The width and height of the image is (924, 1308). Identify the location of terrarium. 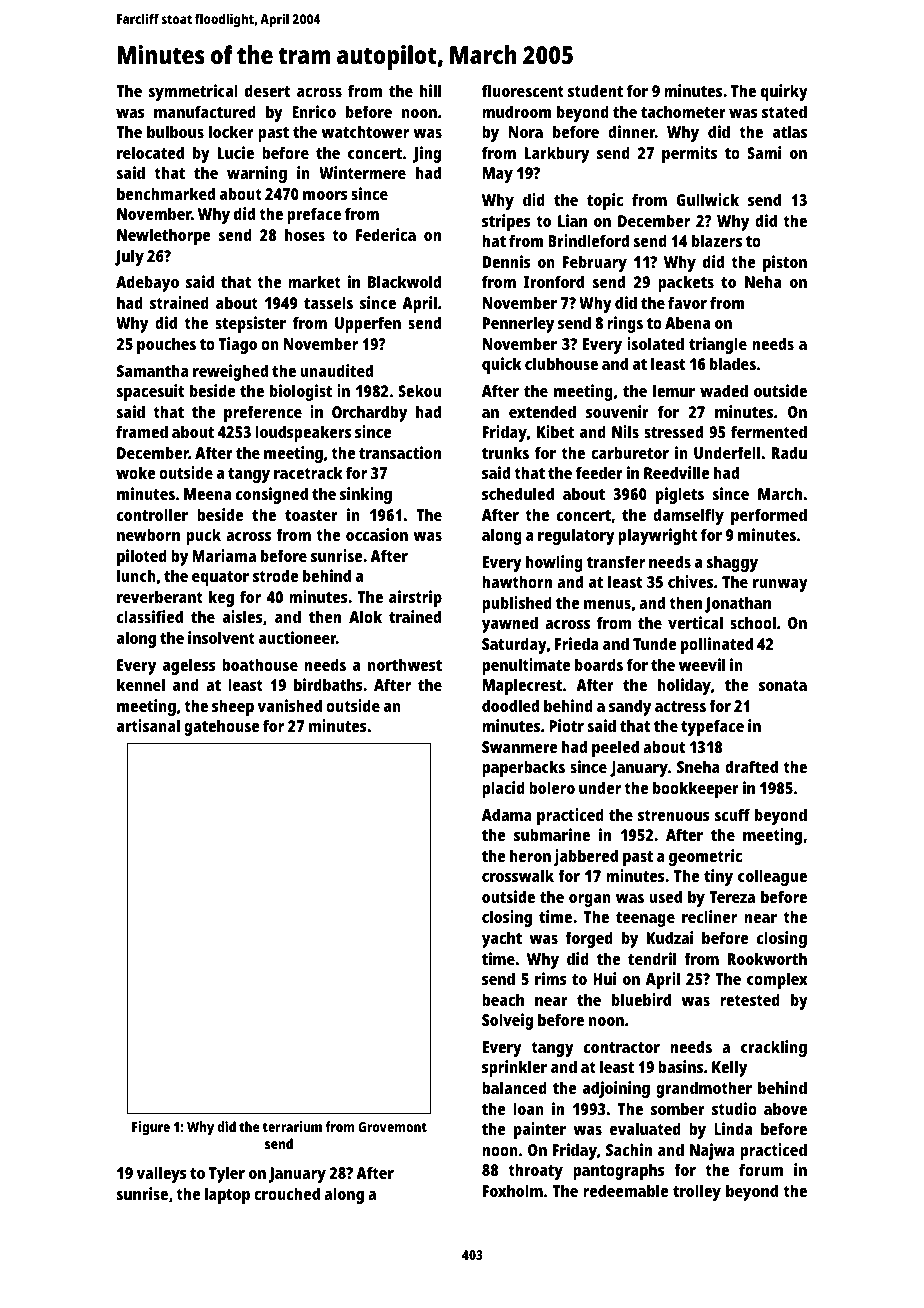
(292, 1126).
